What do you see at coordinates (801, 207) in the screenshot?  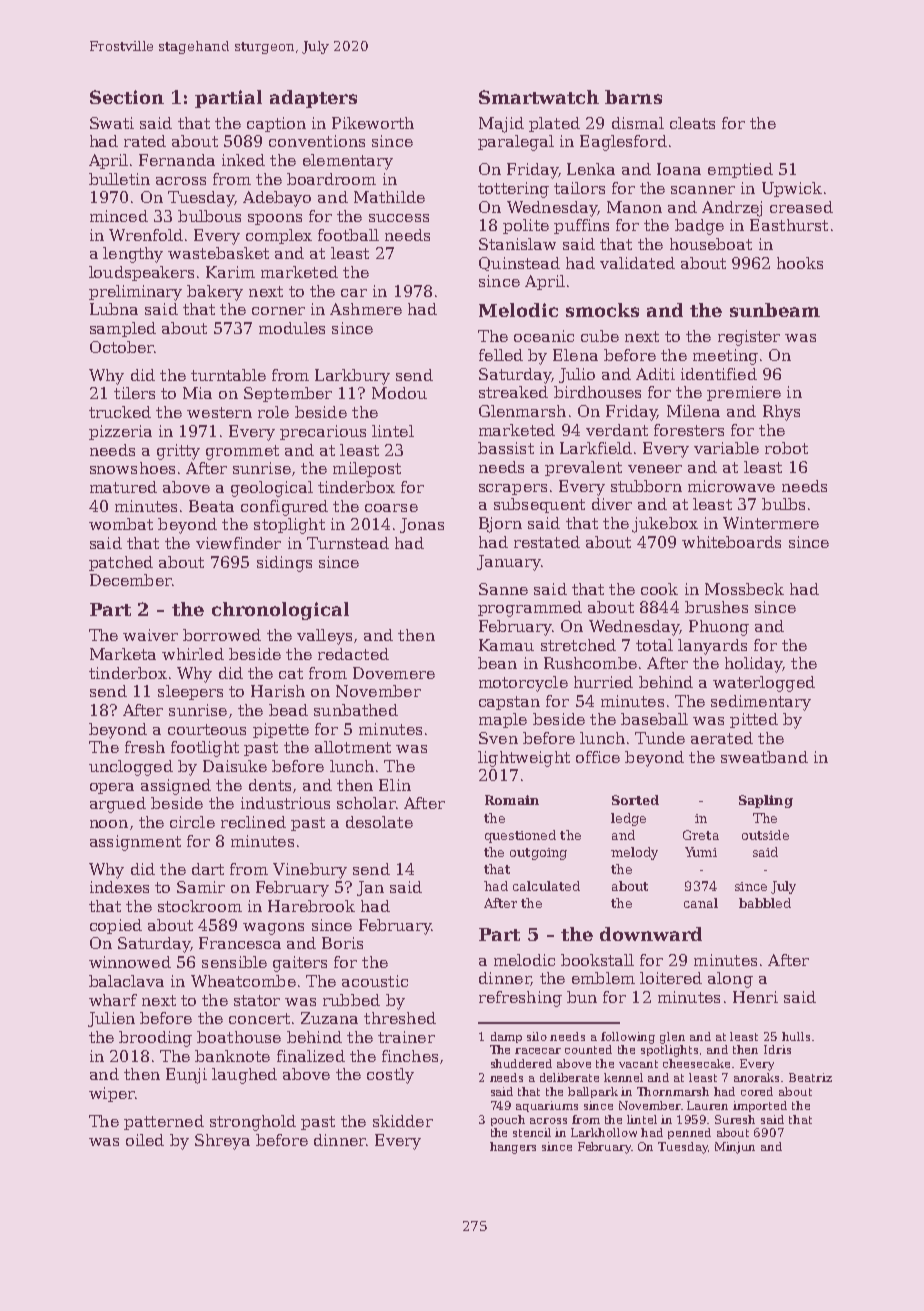 I see `creased` at bounding box center [801, 207].
